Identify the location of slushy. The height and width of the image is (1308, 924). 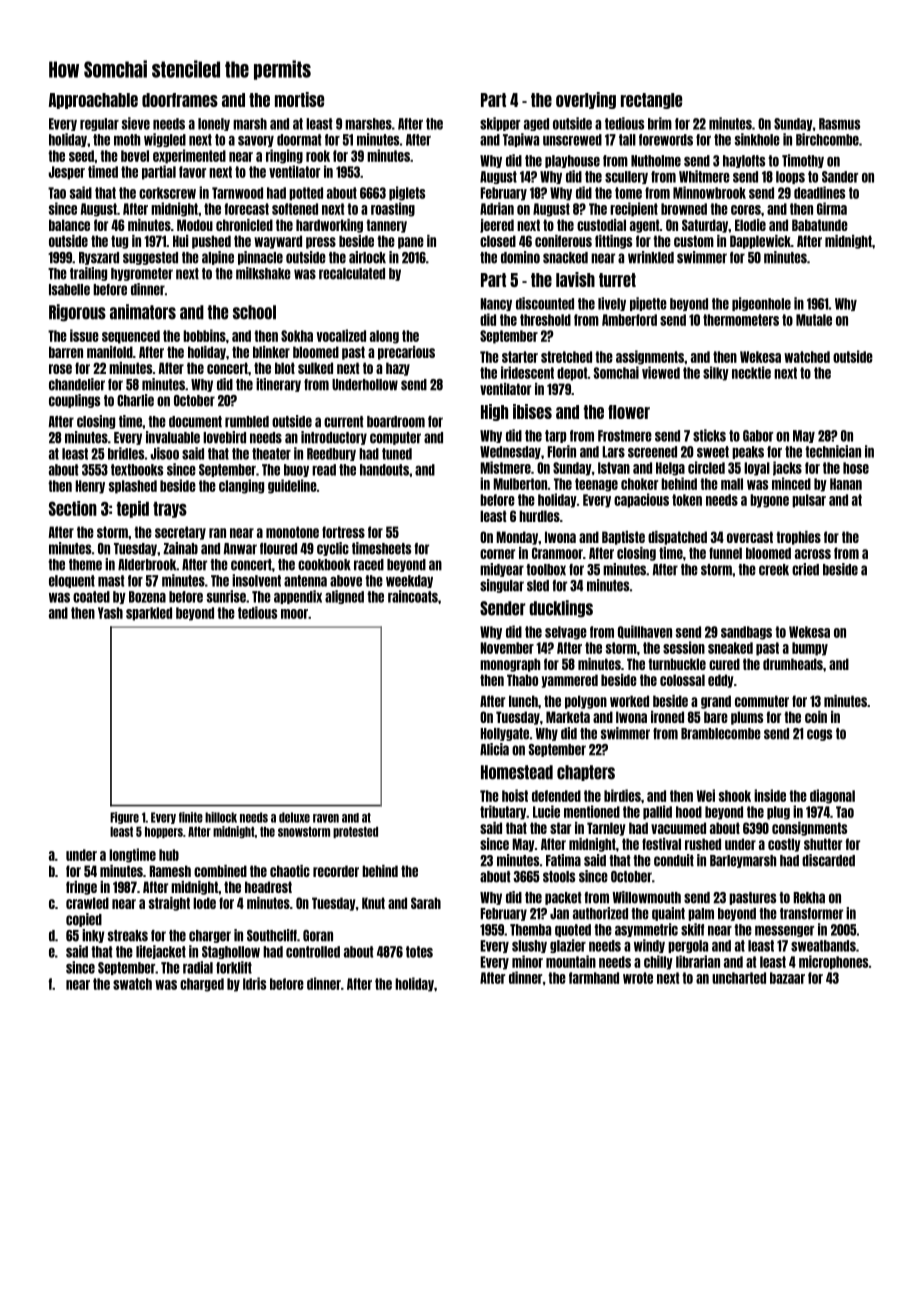
(529, 946).
